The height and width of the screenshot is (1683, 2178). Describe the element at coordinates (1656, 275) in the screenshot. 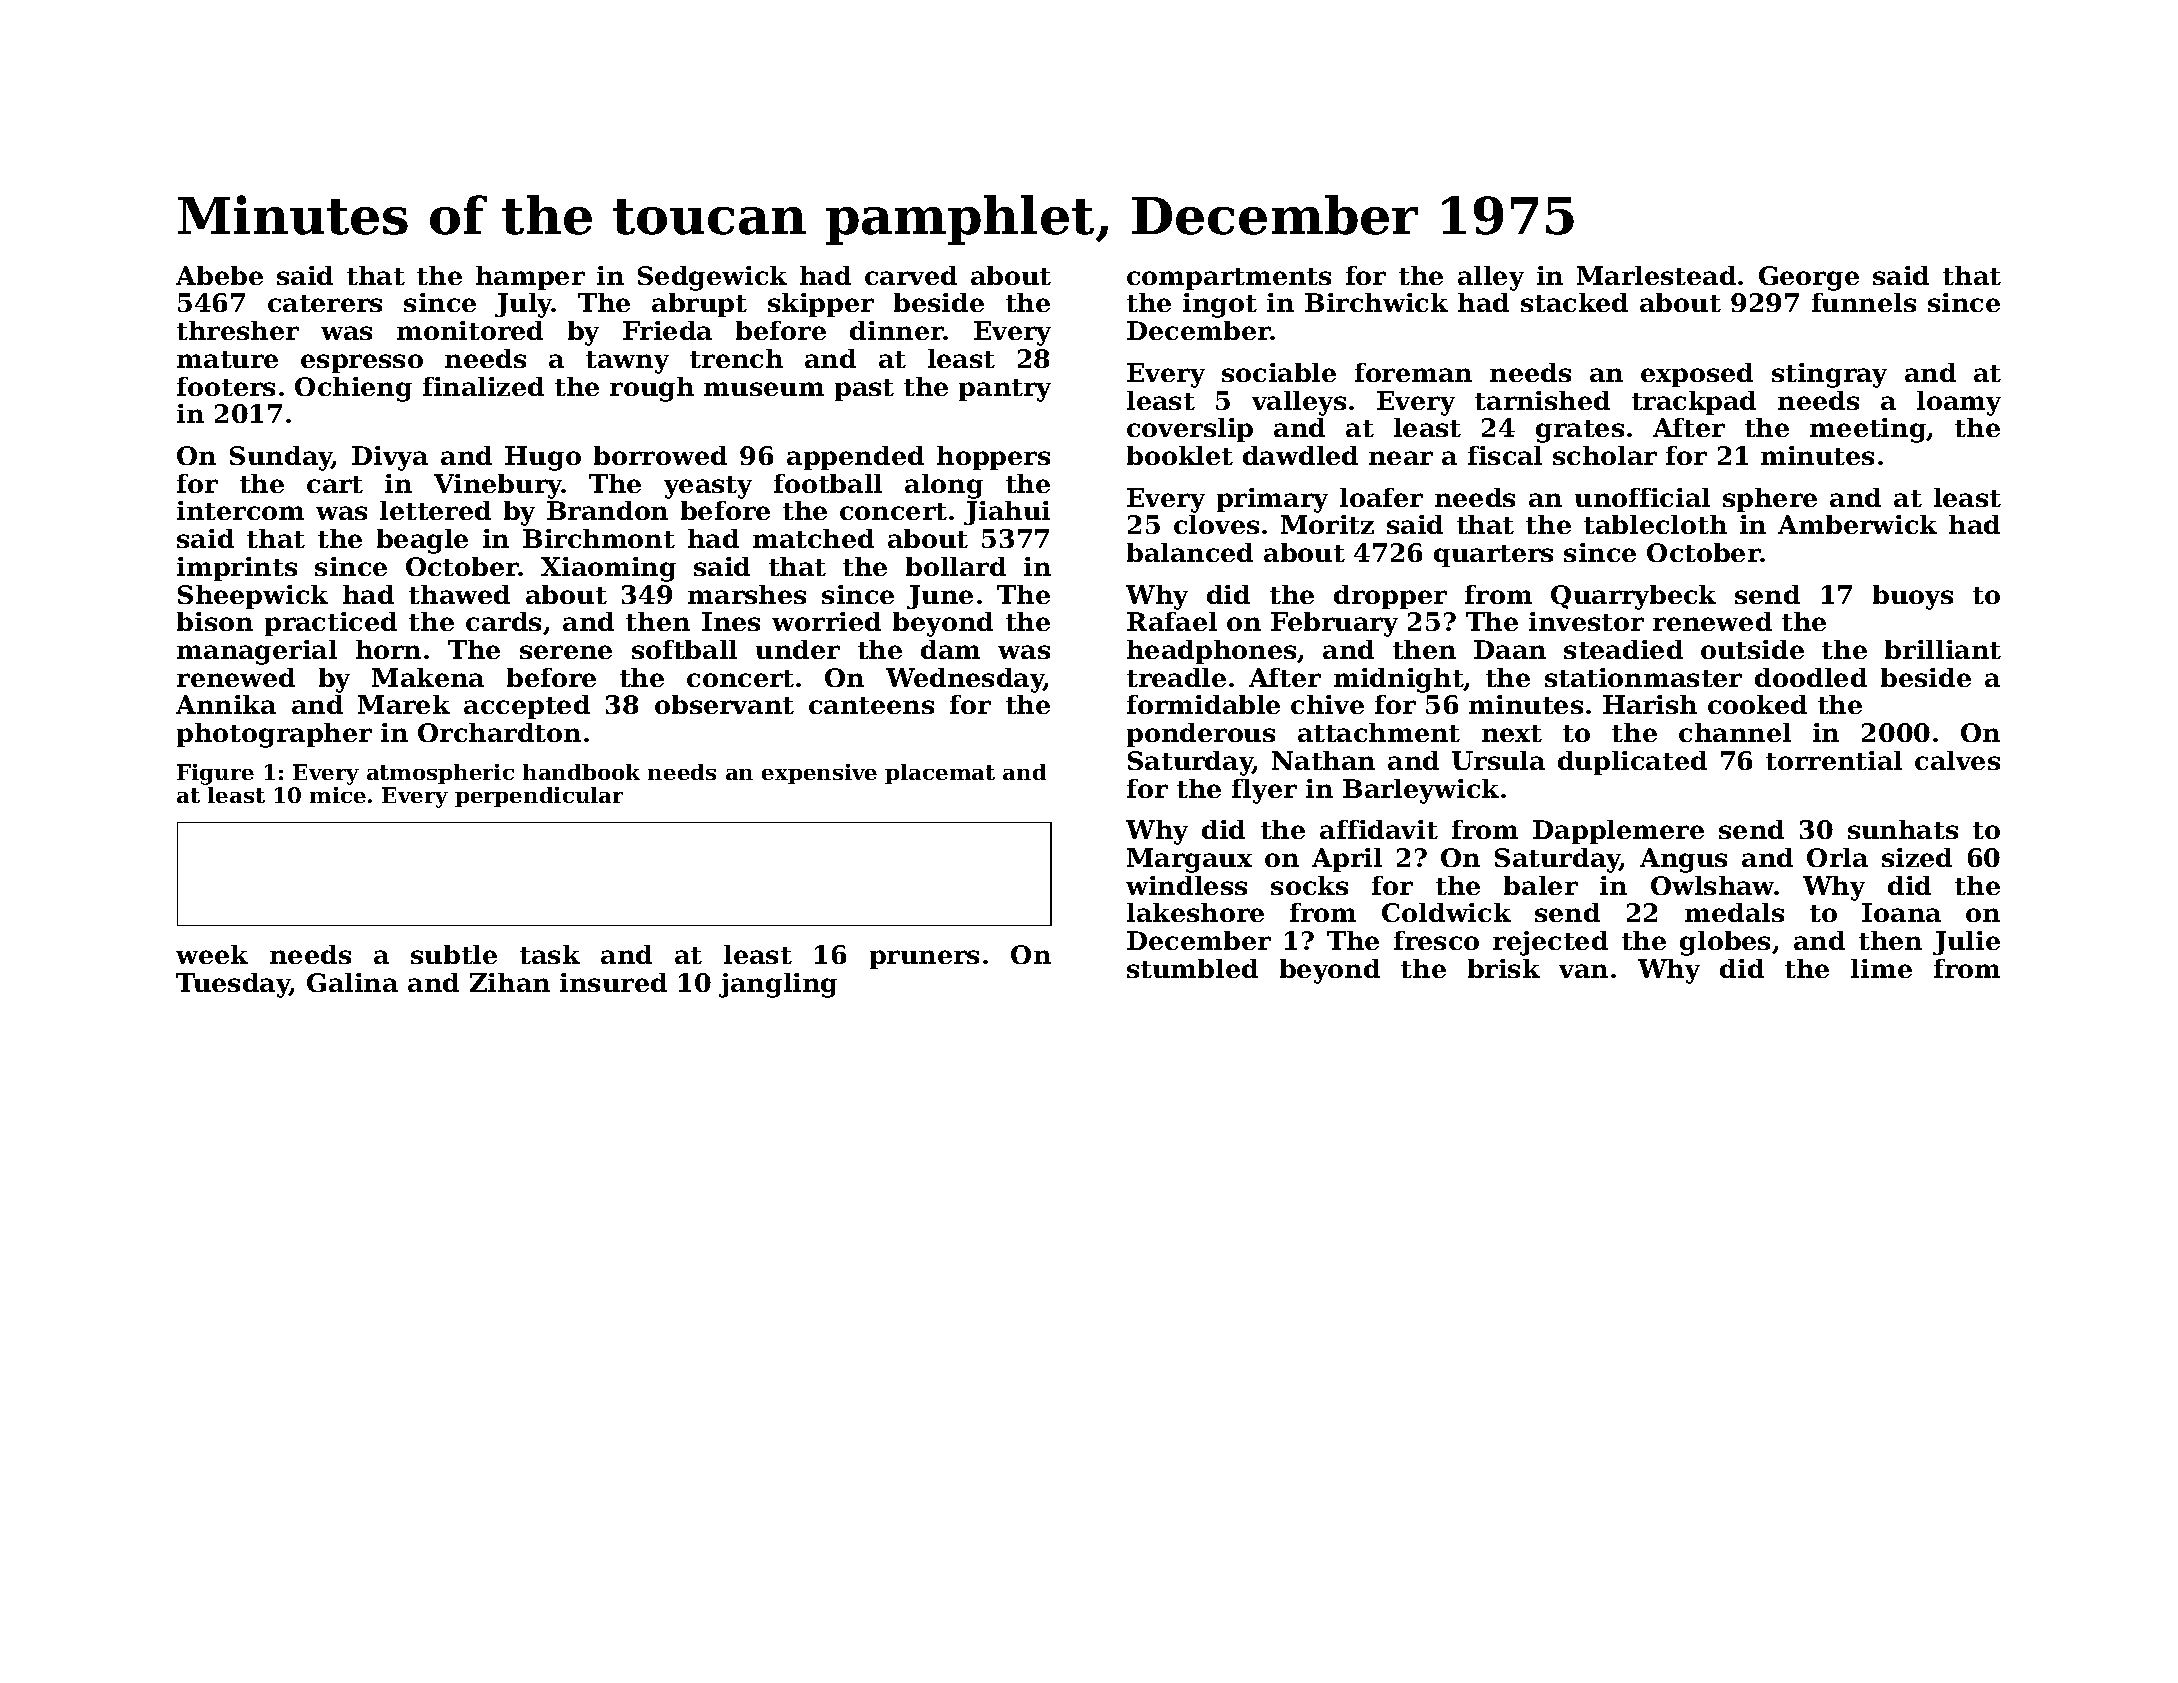

I see `Marlestead` at that location.
